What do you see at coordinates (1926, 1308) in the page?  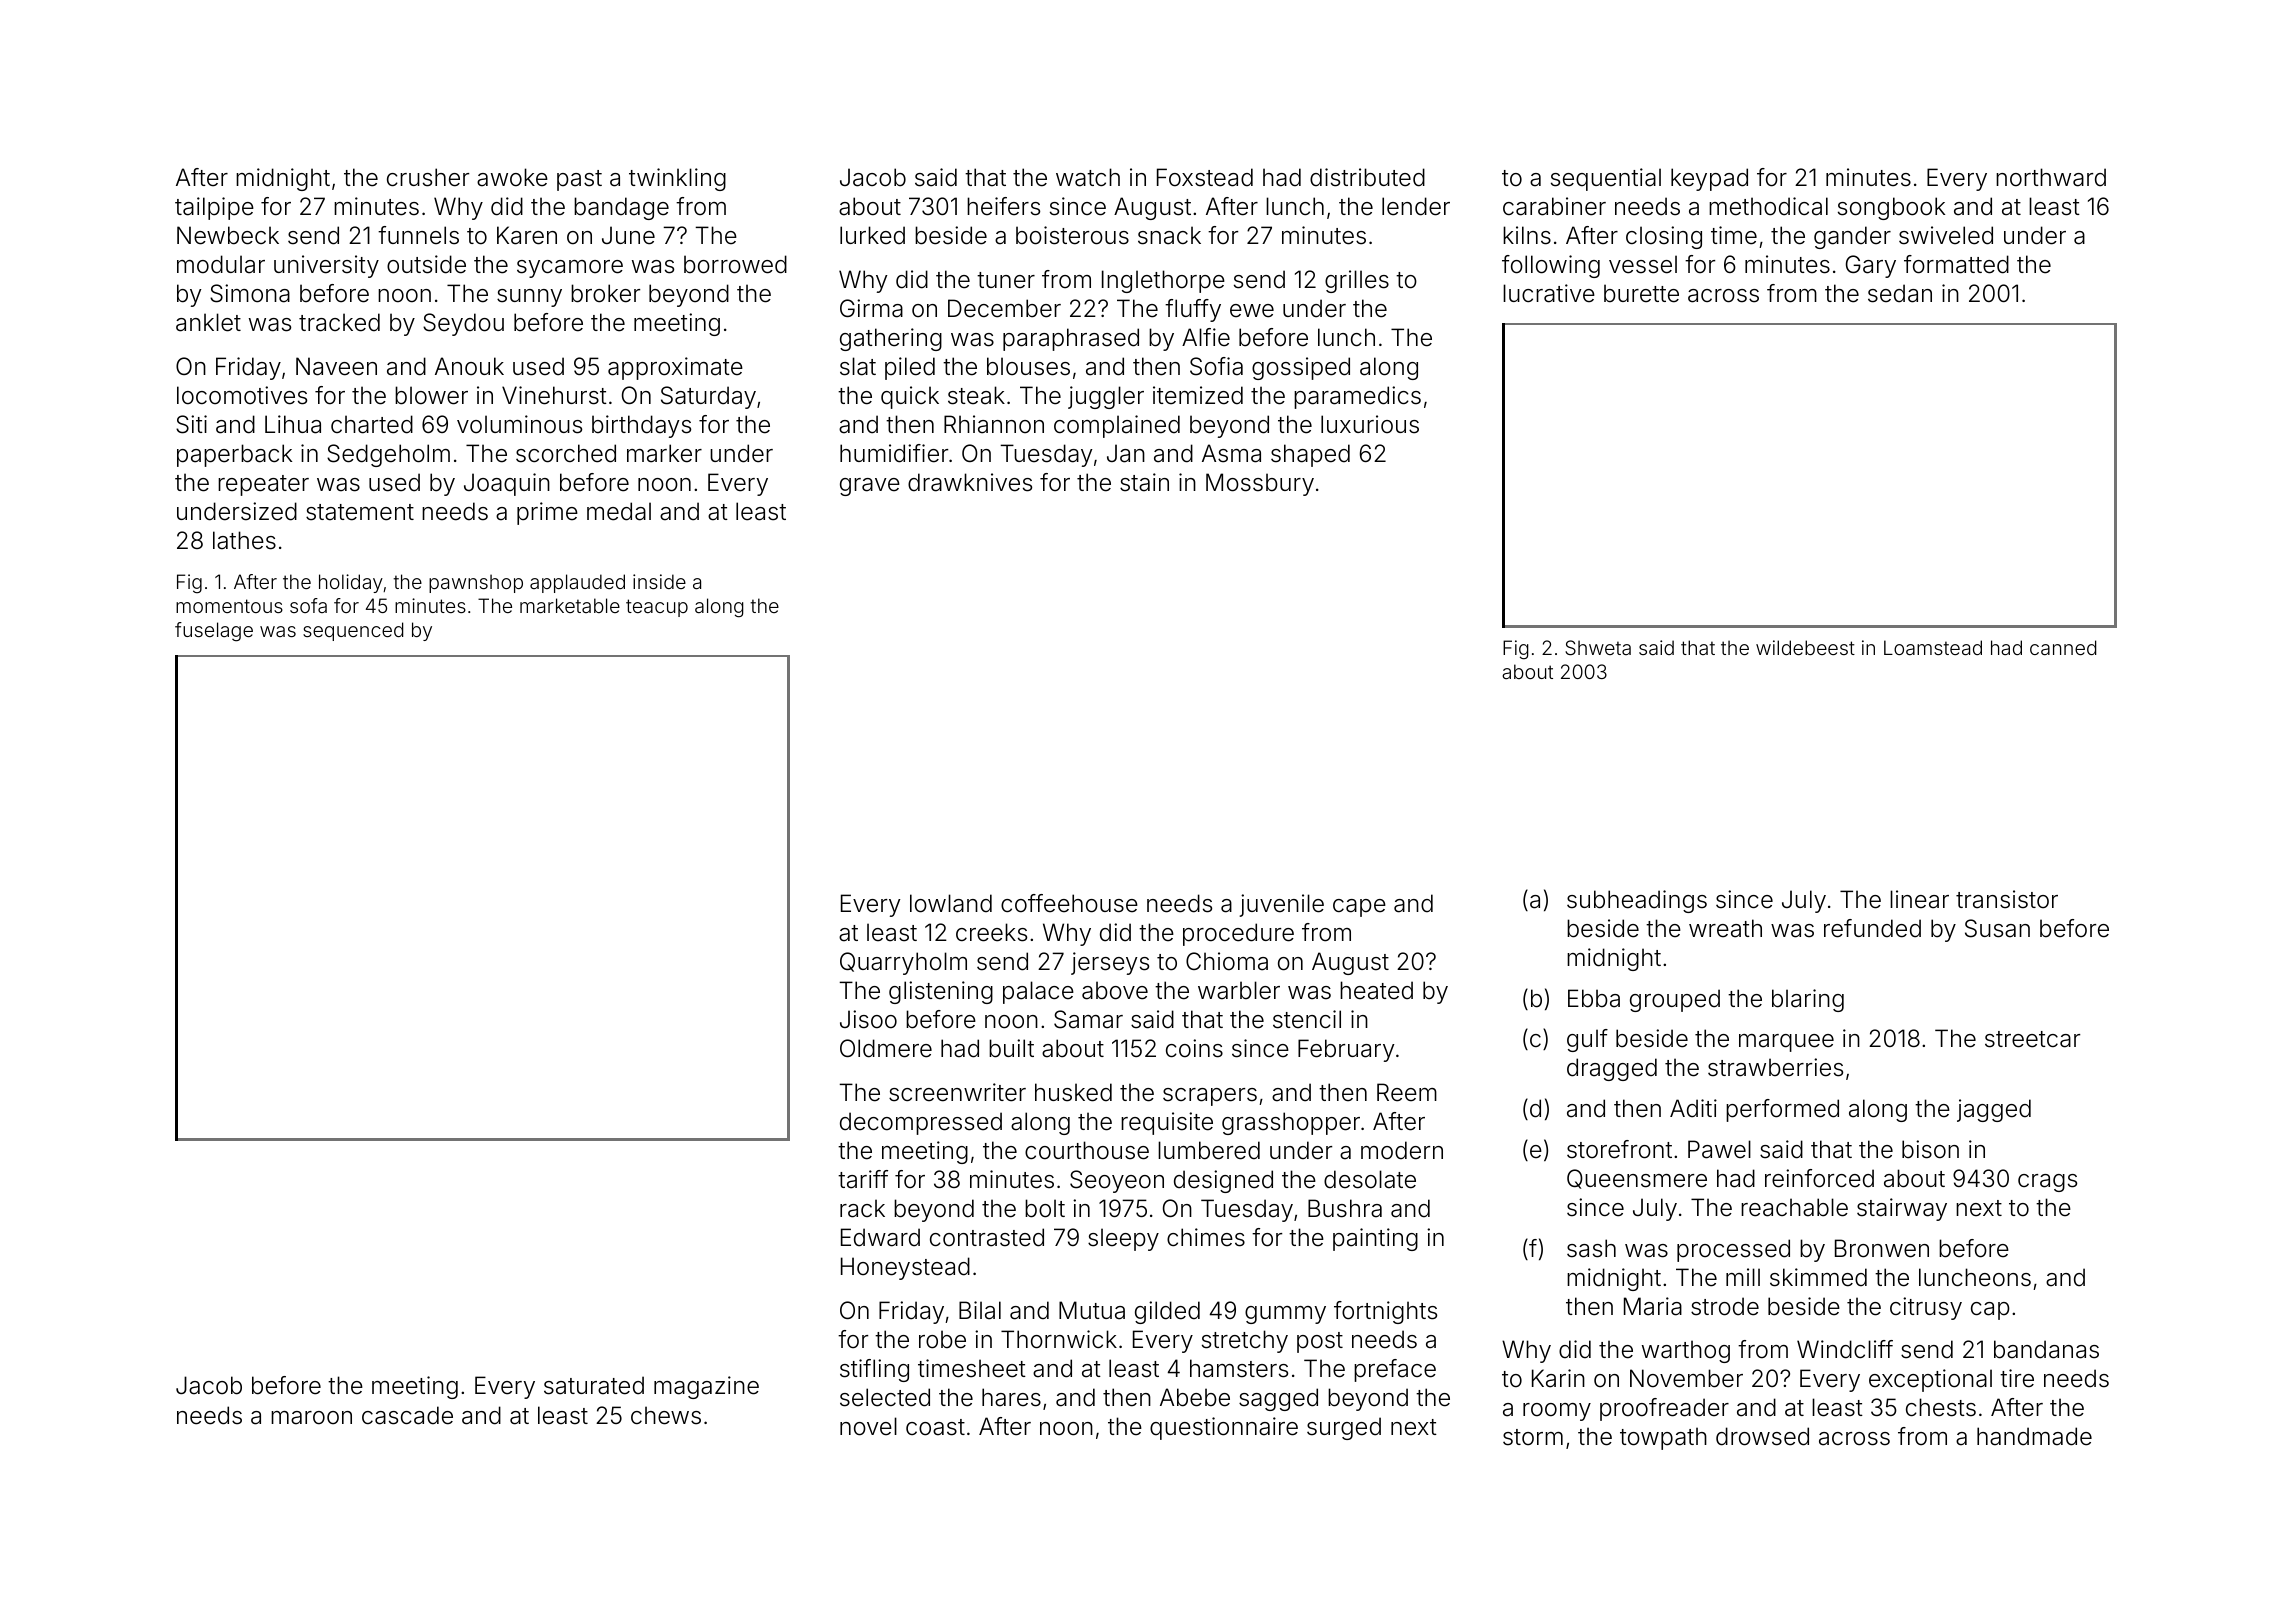 I see `citrusy` at bounding box center [1926, 1308].
